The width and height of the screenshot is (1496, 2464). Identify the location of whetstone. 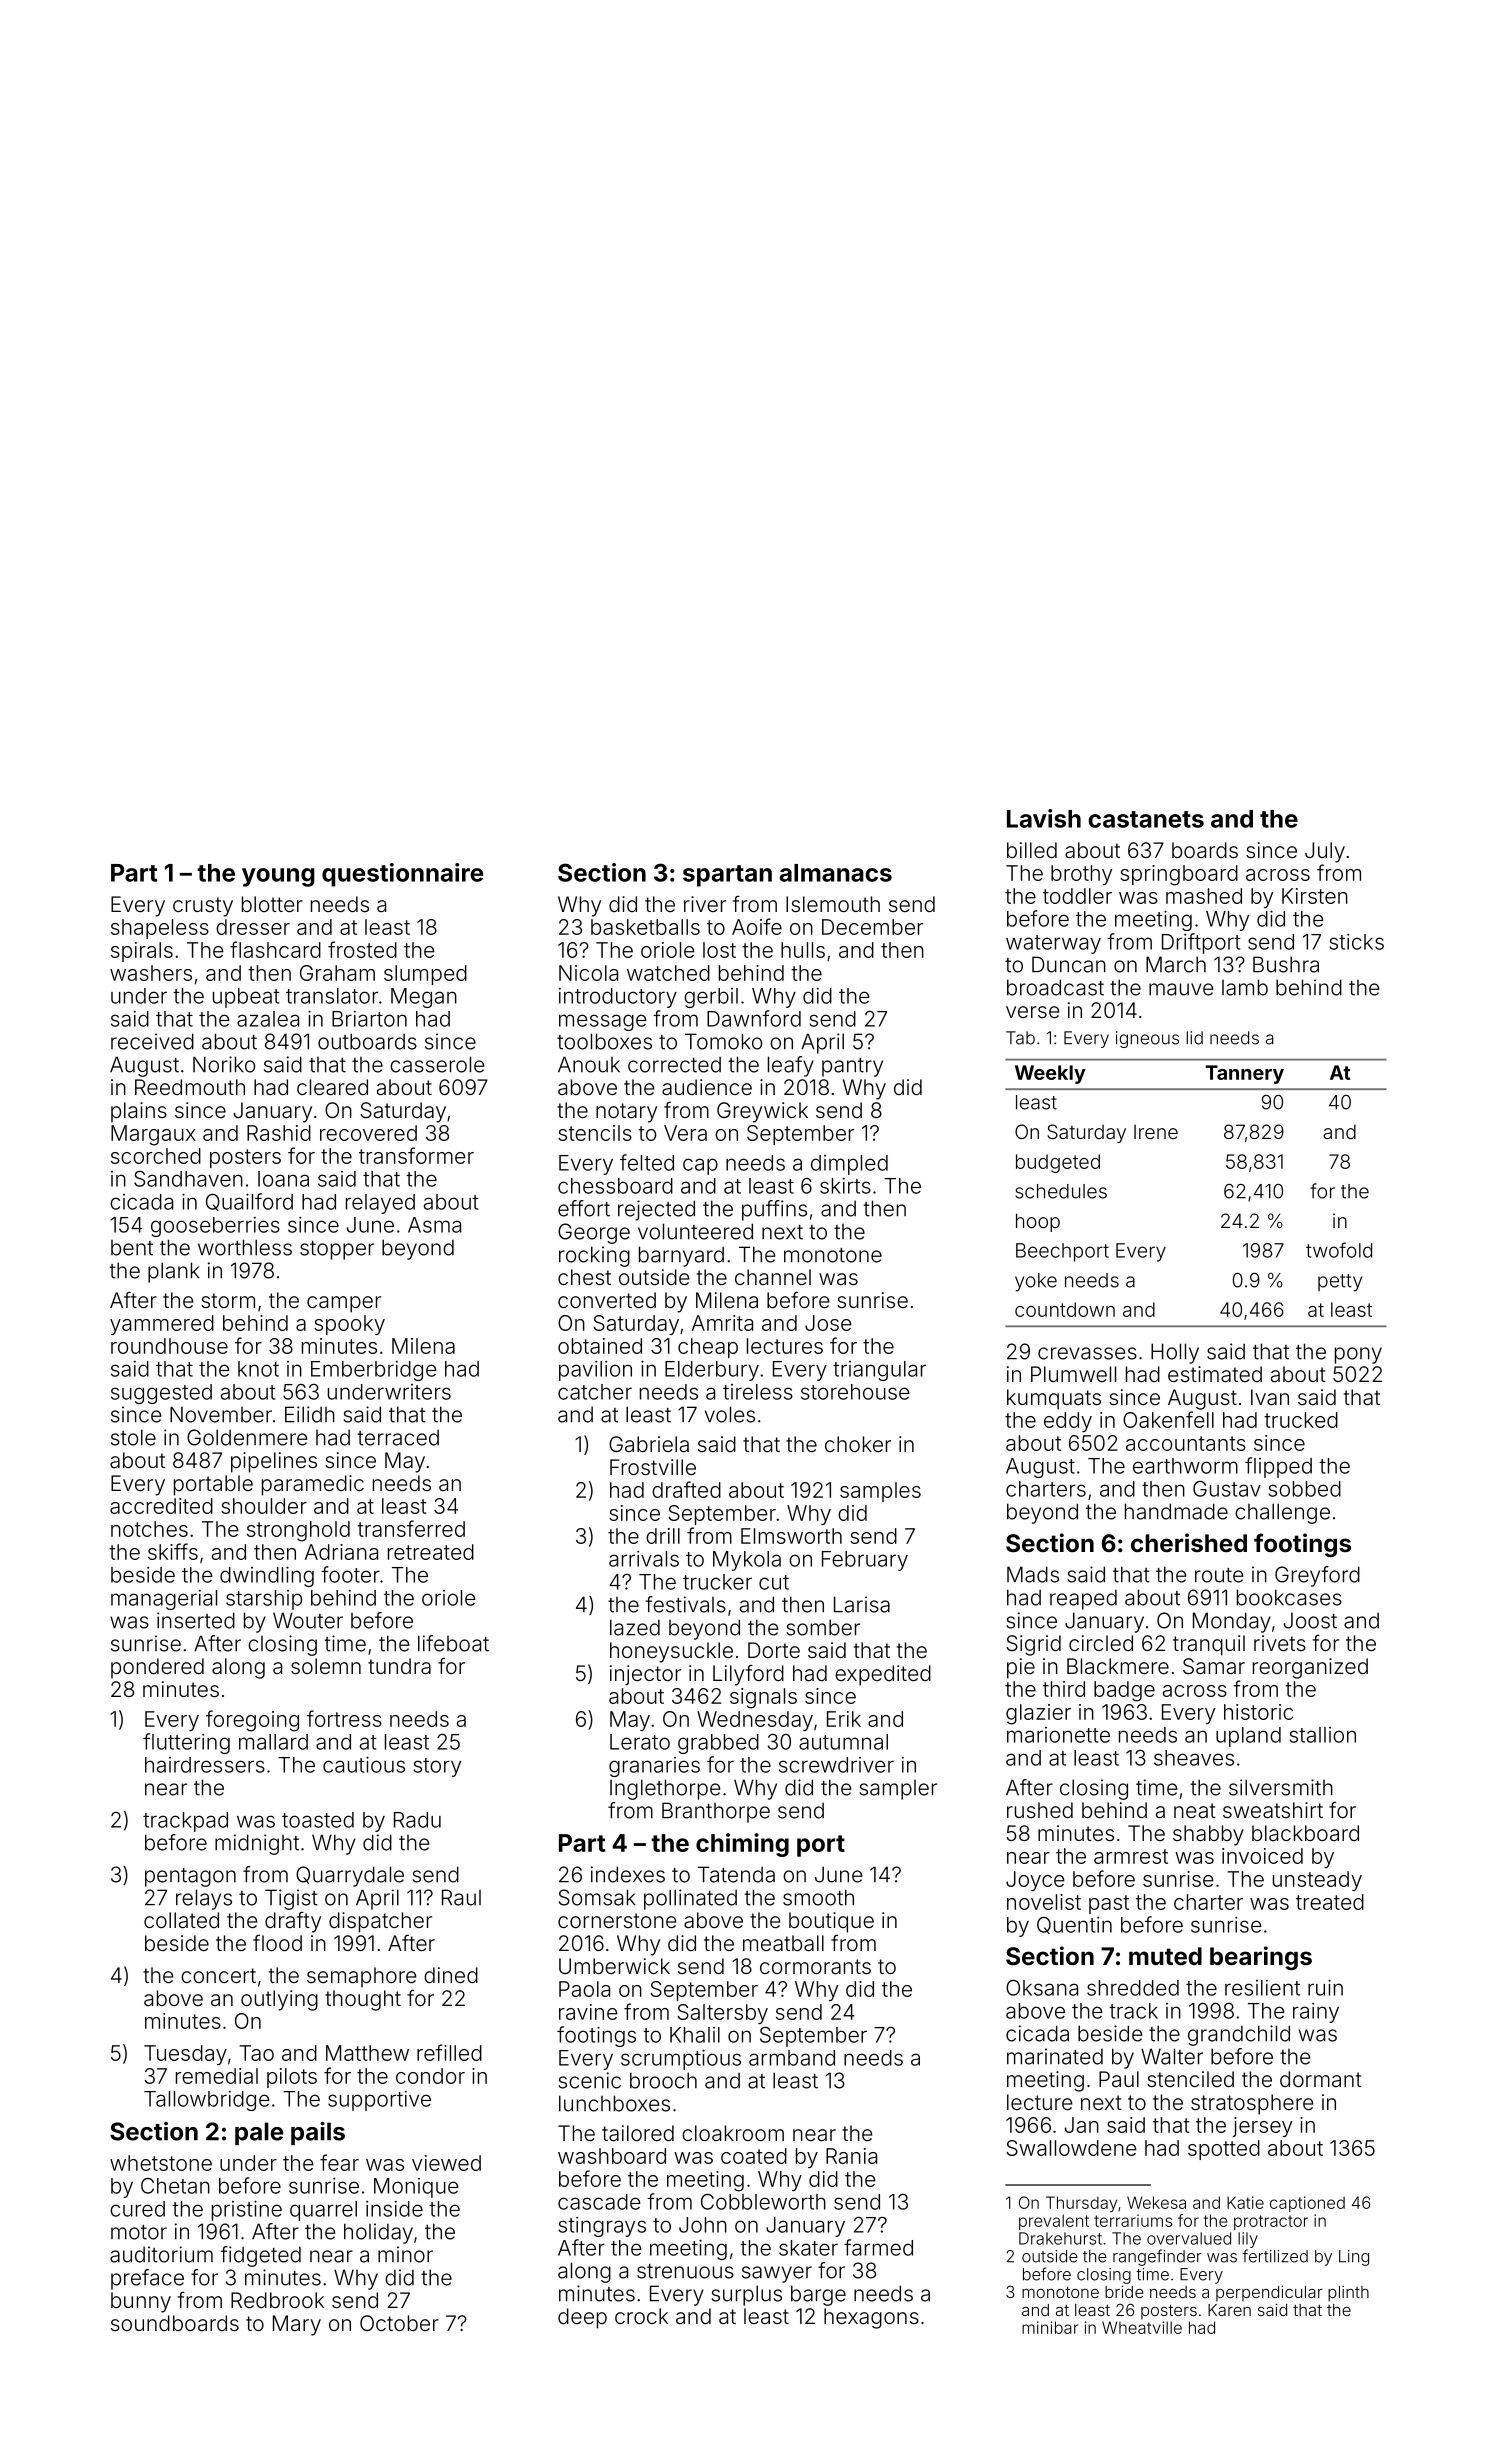
(161, 2163).
